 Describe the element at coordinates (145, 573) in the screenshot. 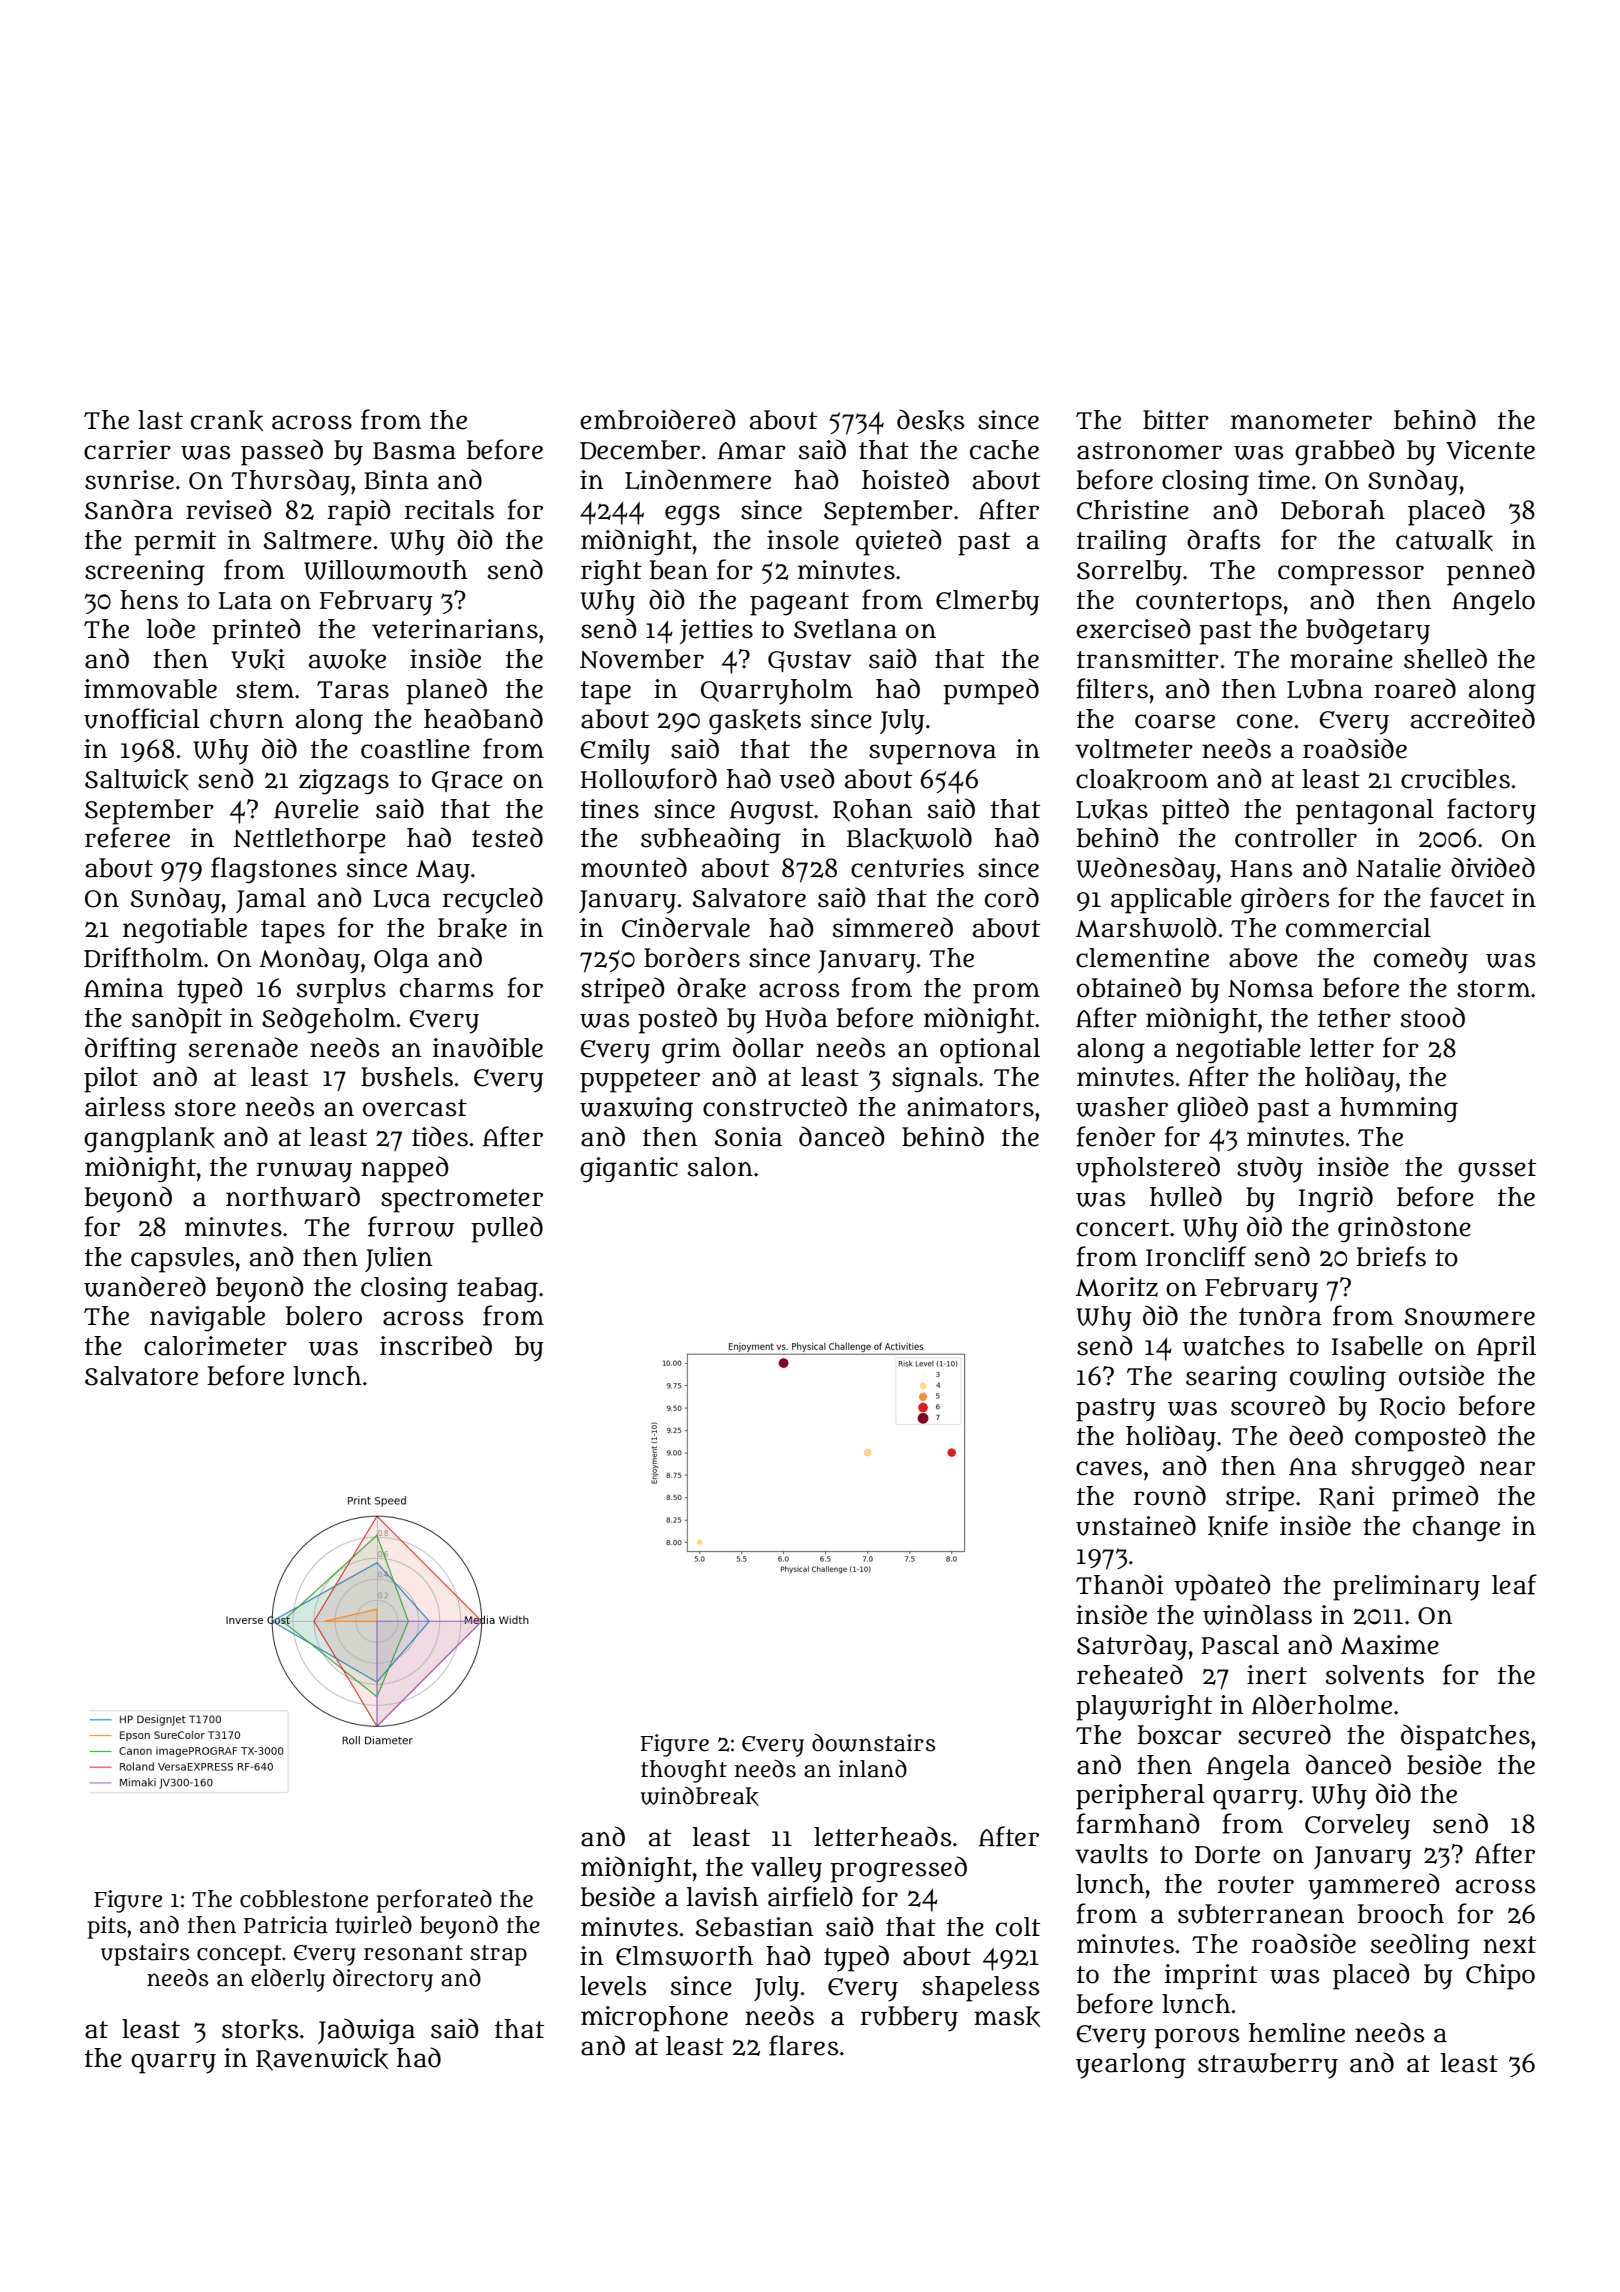

I see `screening` at that location.
